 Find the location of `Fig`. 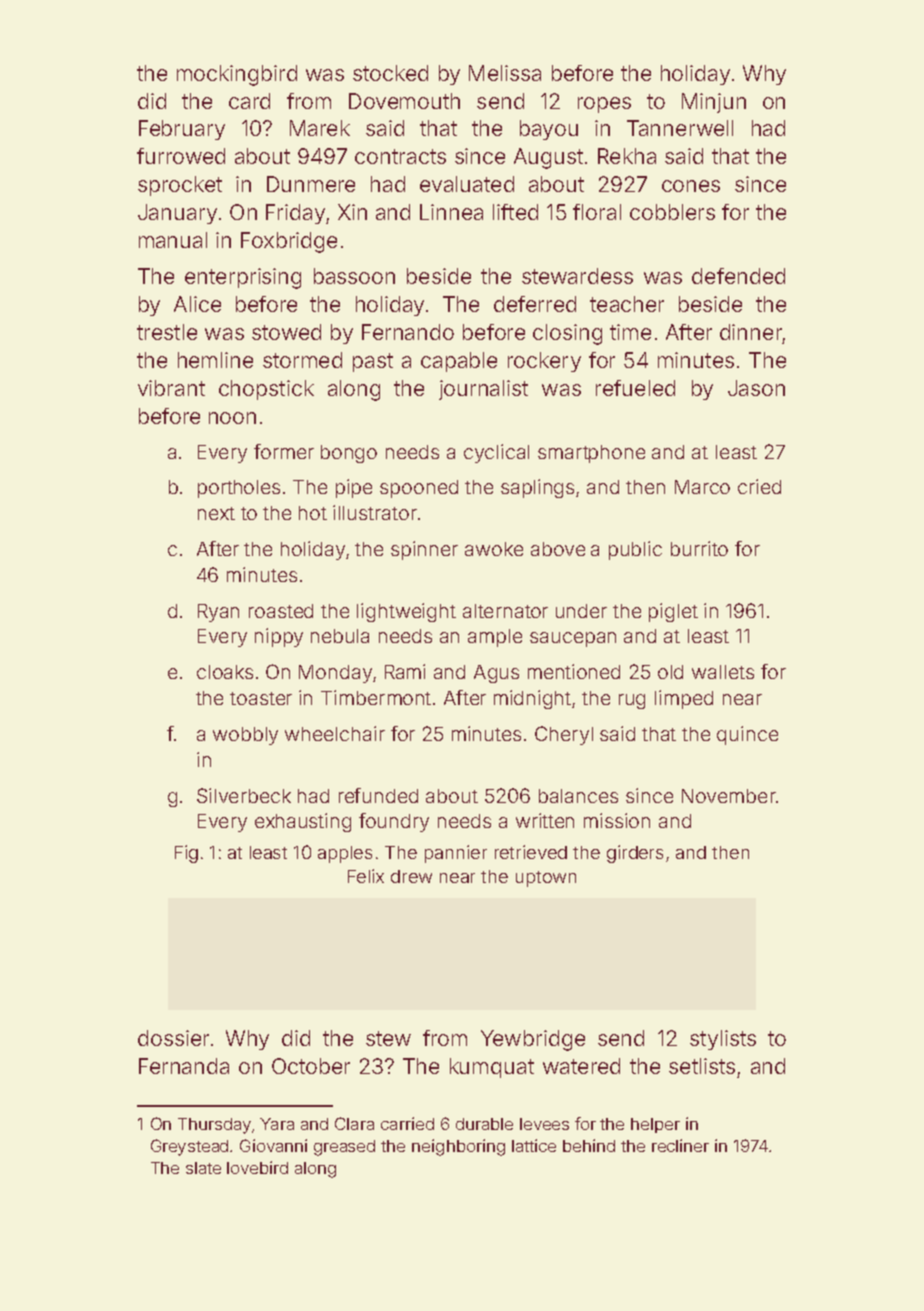

Fig is located at coordinates (186, 854).
